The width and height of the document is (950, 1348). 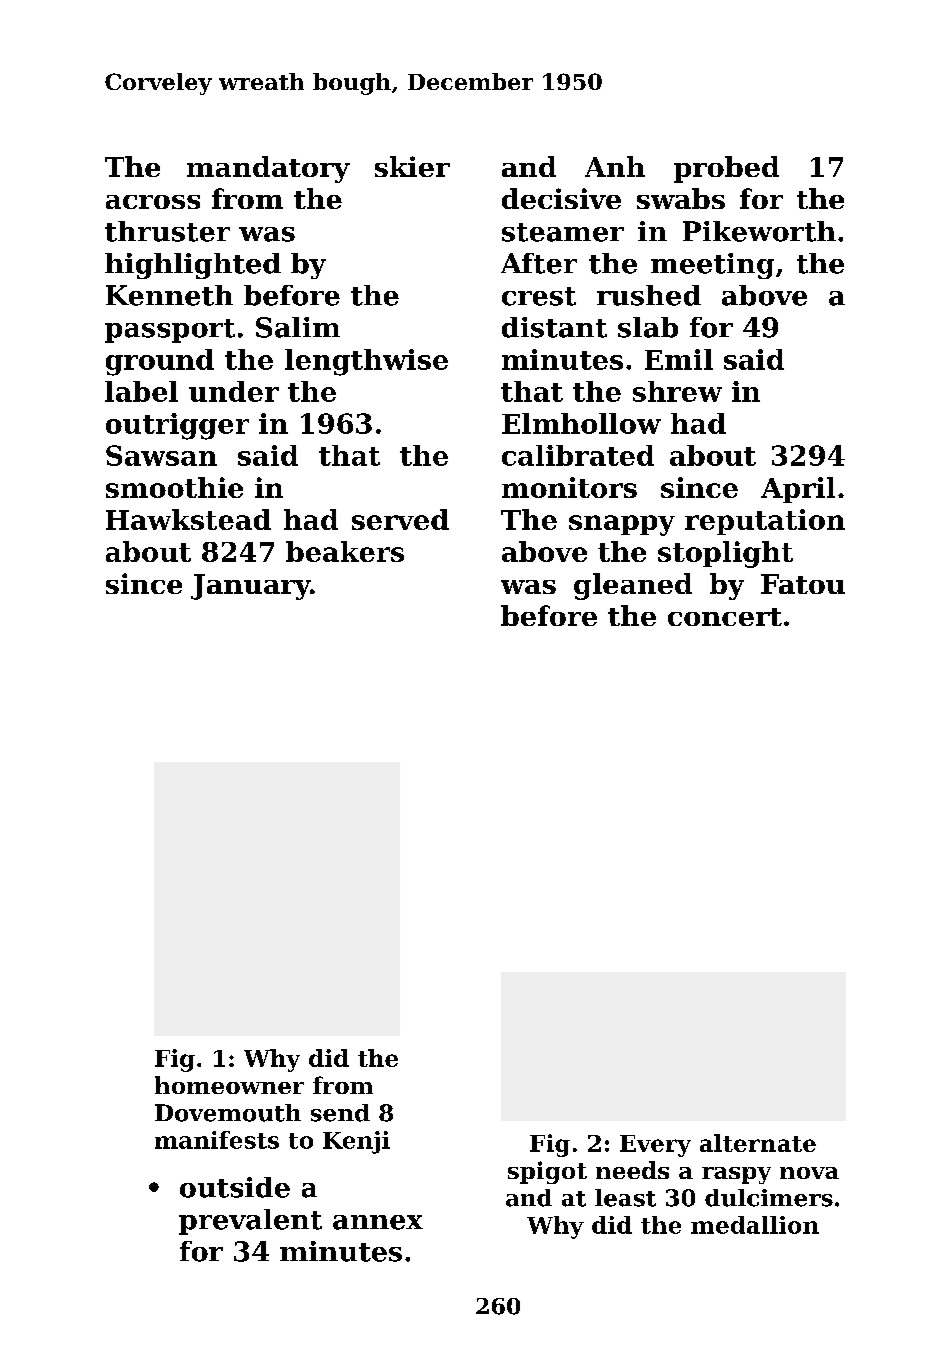 I want to click on probed, so click(x=726, y=169).
